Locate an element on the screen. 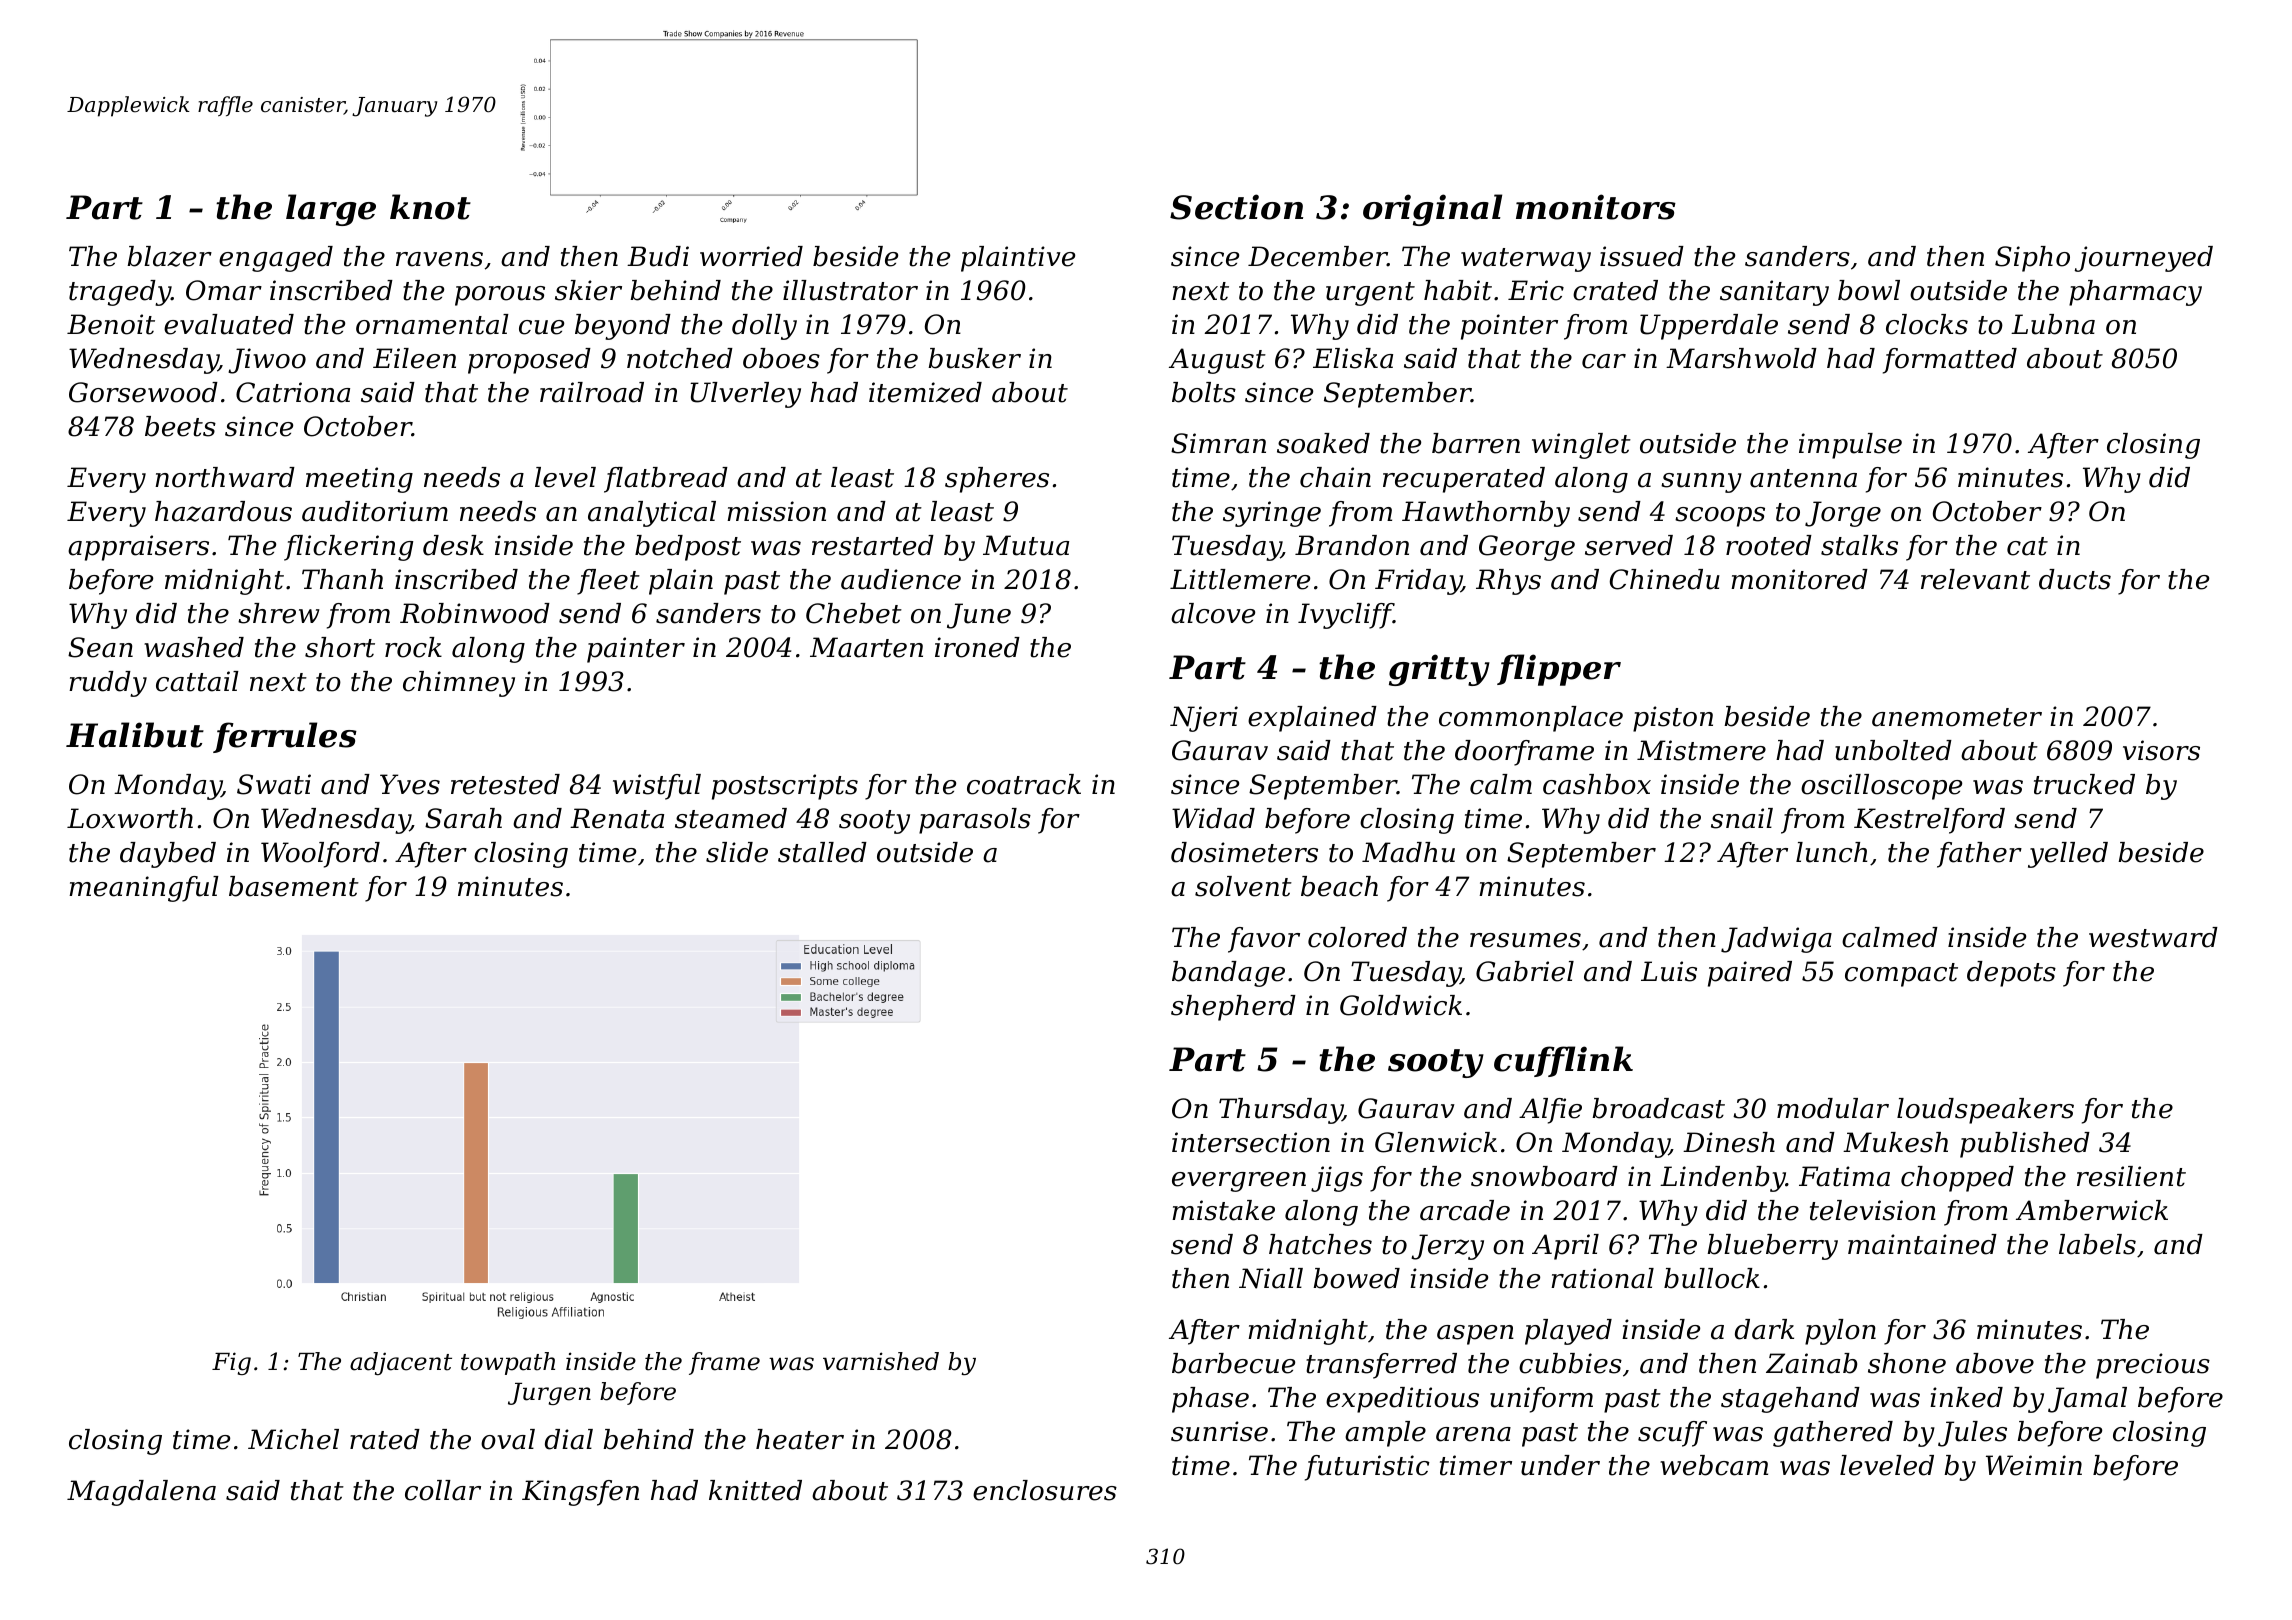  basement is located at coordinates (294, 886).
